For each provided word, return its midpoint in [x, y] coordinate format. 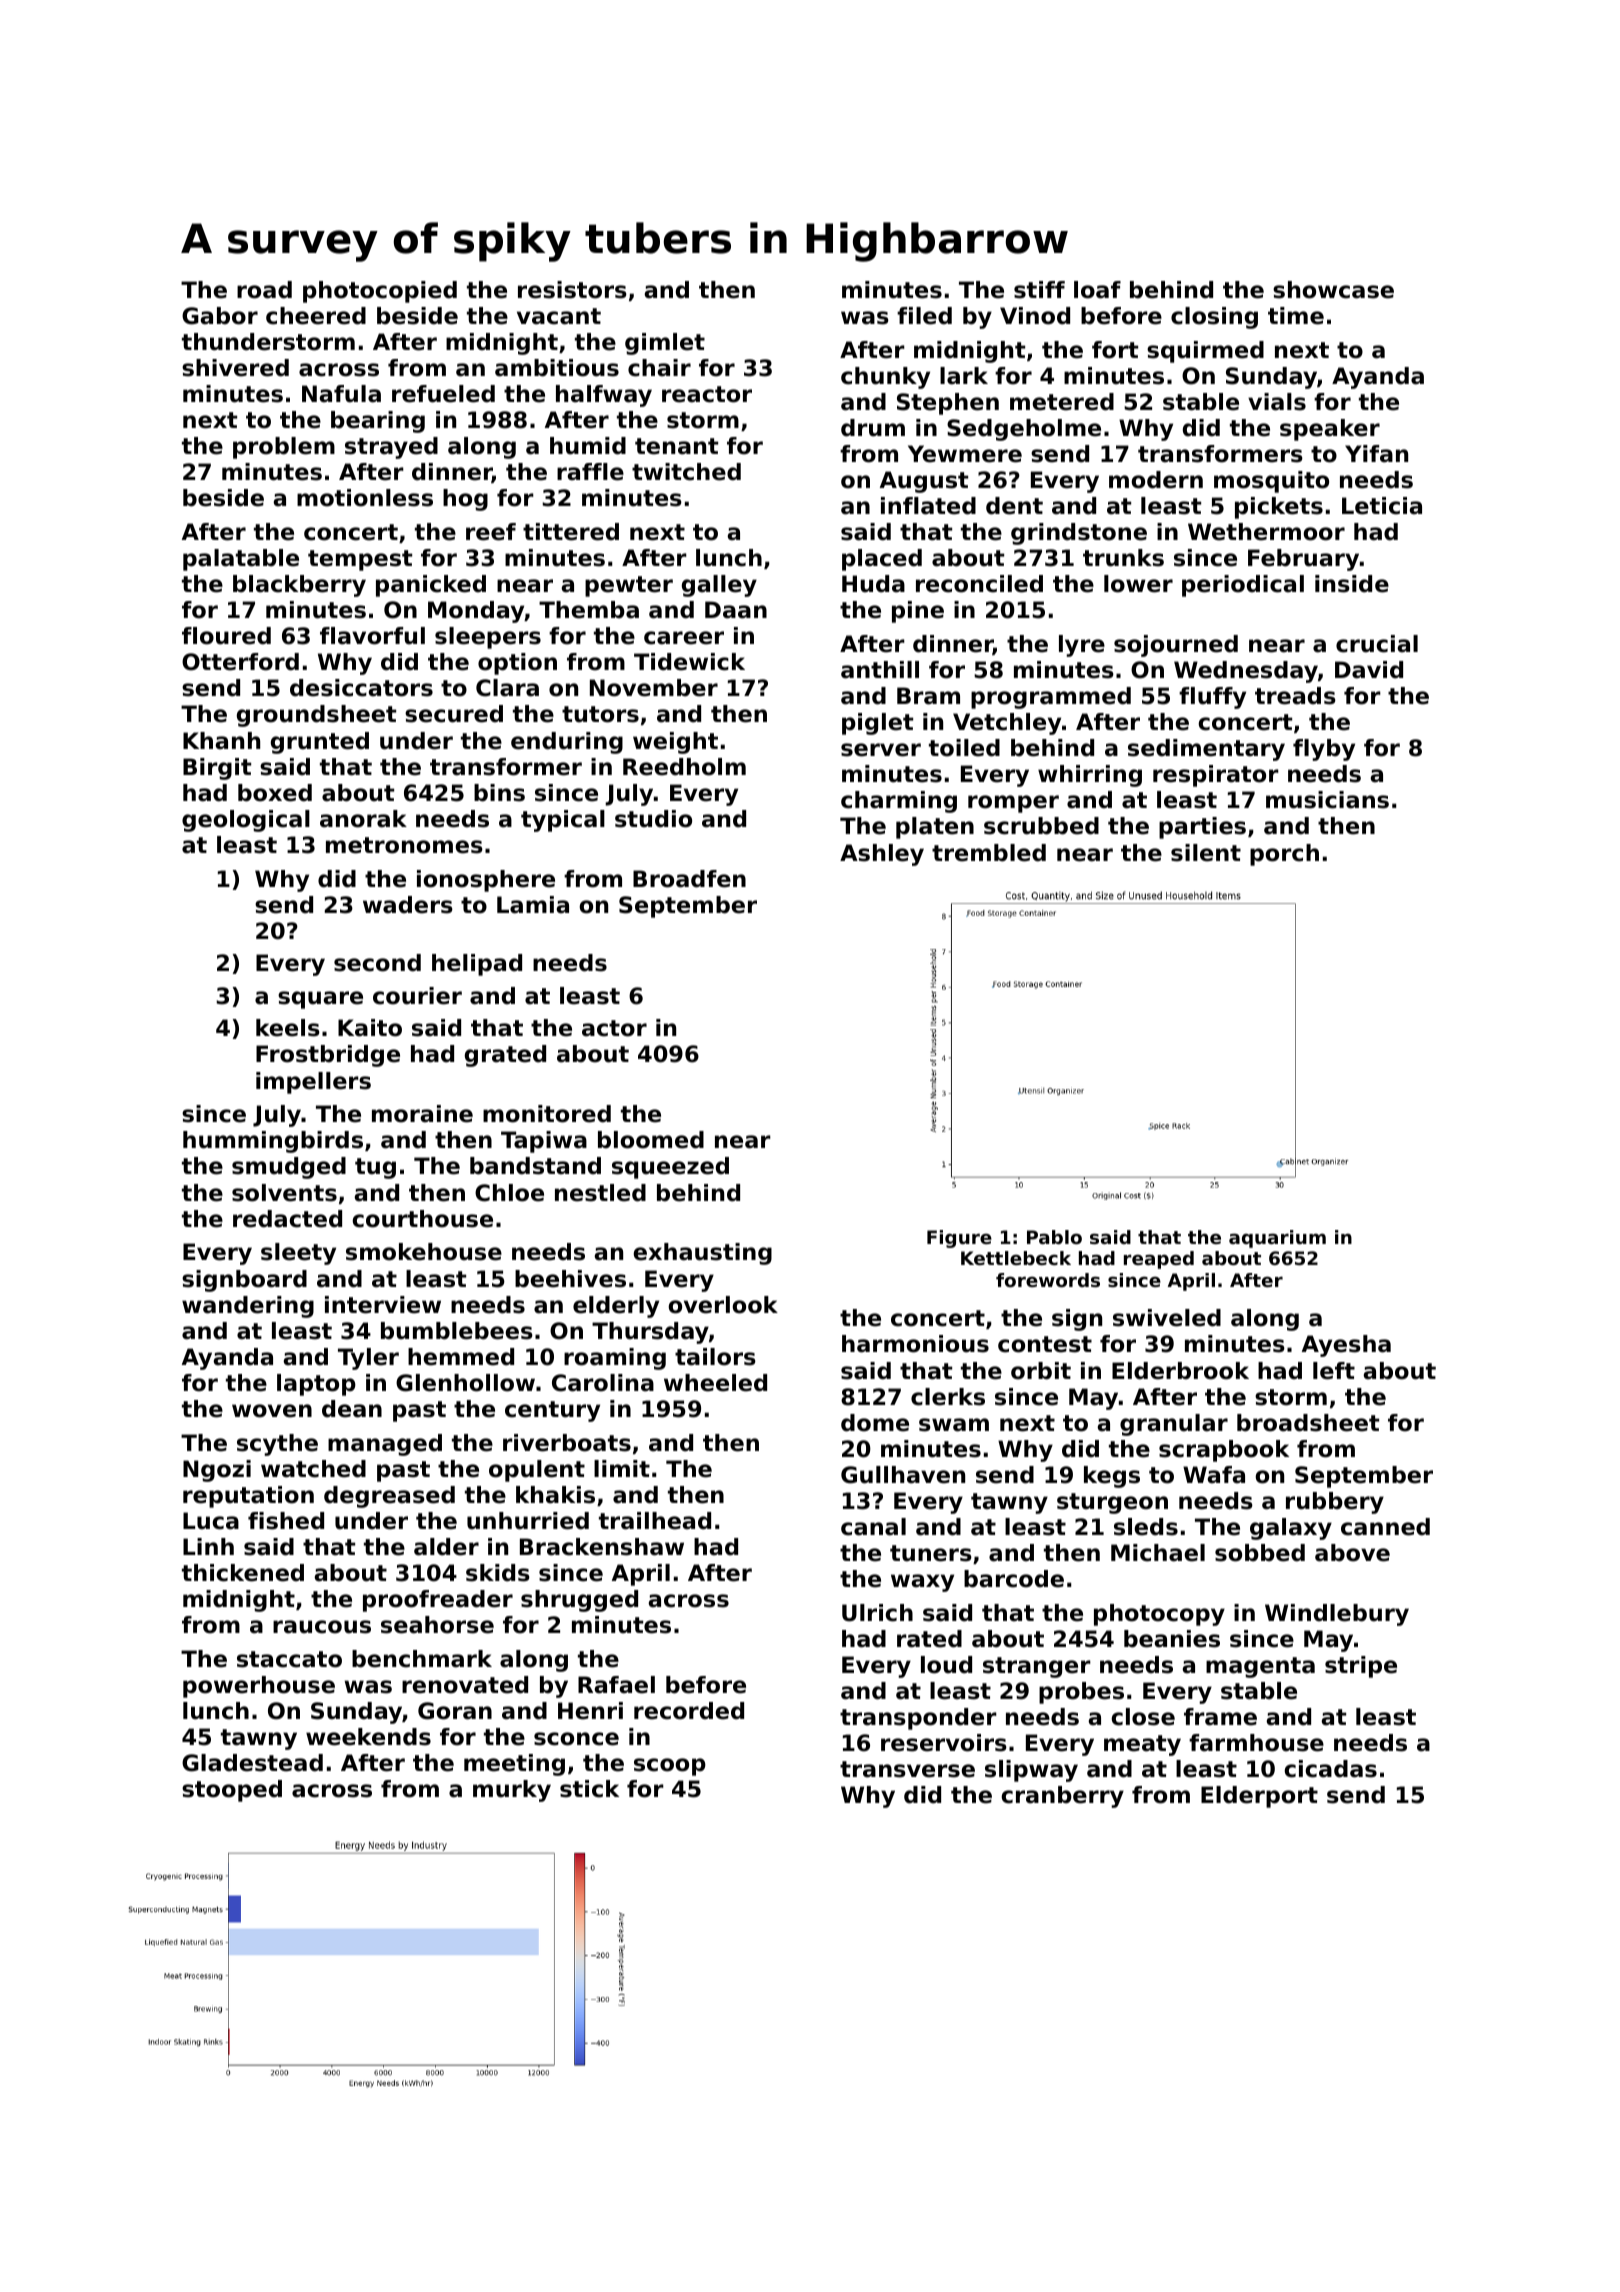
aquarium [1277, 1239]
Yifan [1376, 454]
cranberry [1062, 1797]
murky [512, 1791]
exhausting [702, 1254]
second [377, 963]
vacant [559, 316]
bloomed [651, 1140]
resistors [572, 290]
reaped [1159, 1260]
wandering [248, 1307]
